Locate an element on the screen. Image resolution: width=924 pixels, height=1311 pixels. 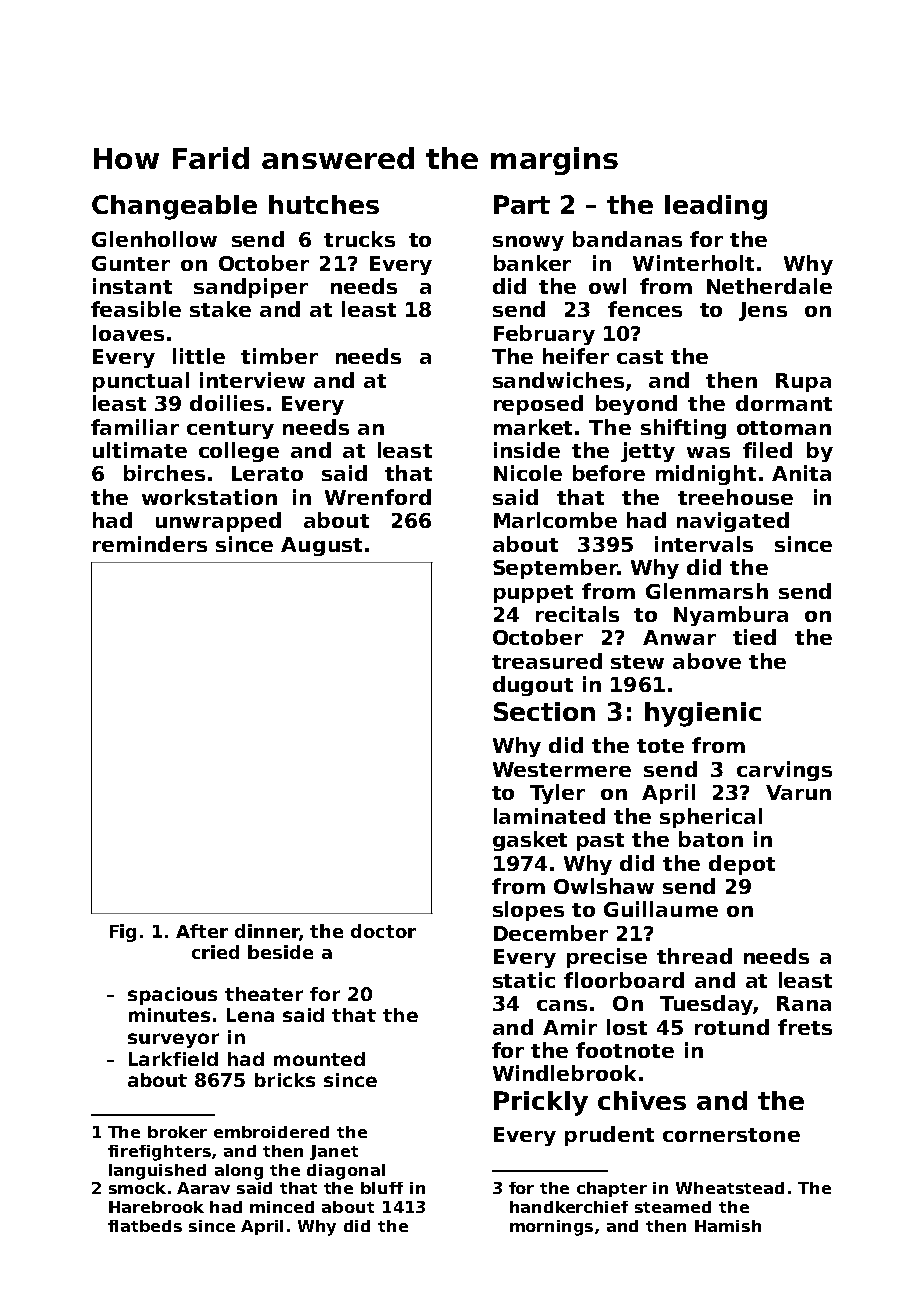
Gunter is located at coordinates (131, 263).
